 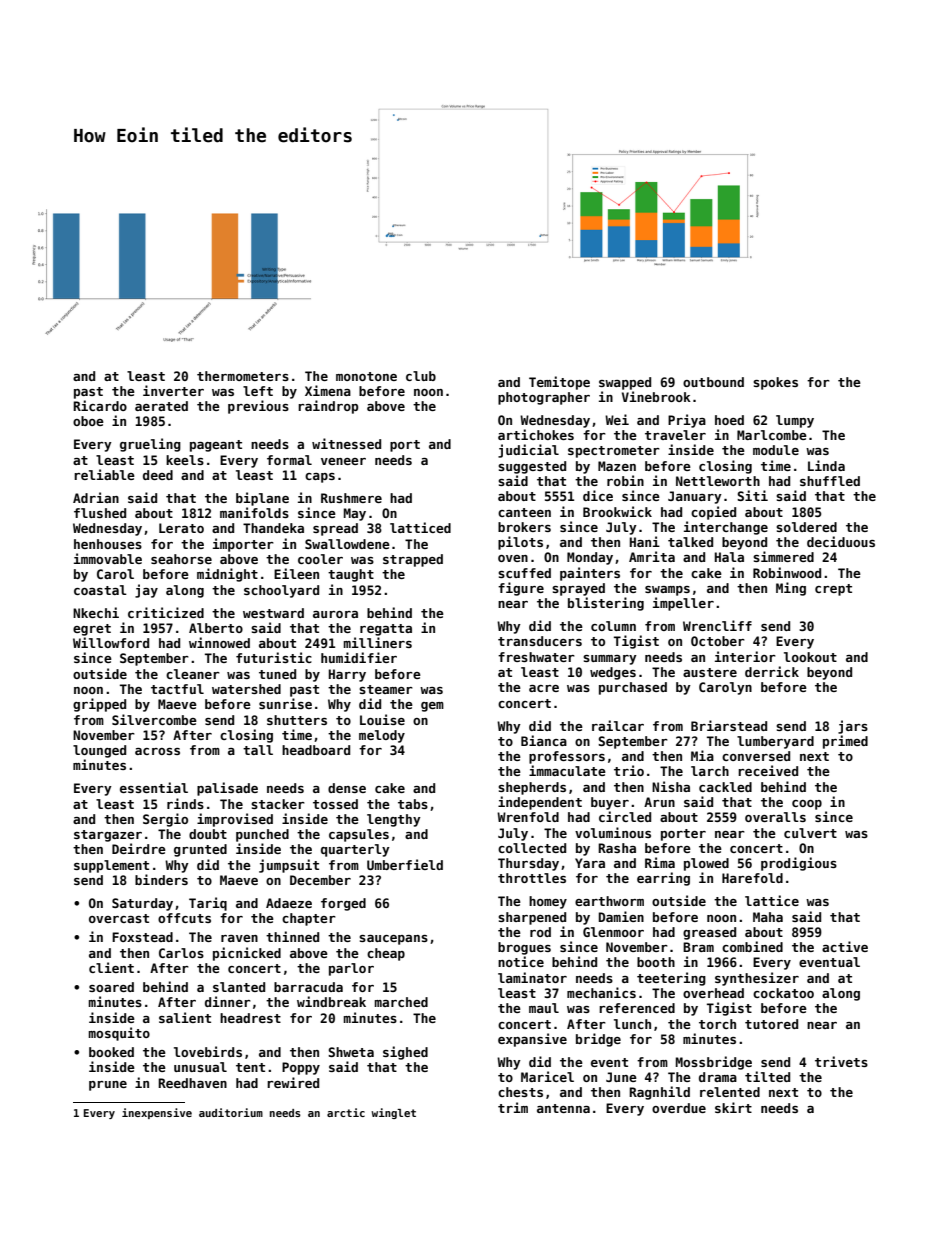 What do you see at coordinates (292, 936) in the page?
I see `thinned` at bounding box center [292, 936].
